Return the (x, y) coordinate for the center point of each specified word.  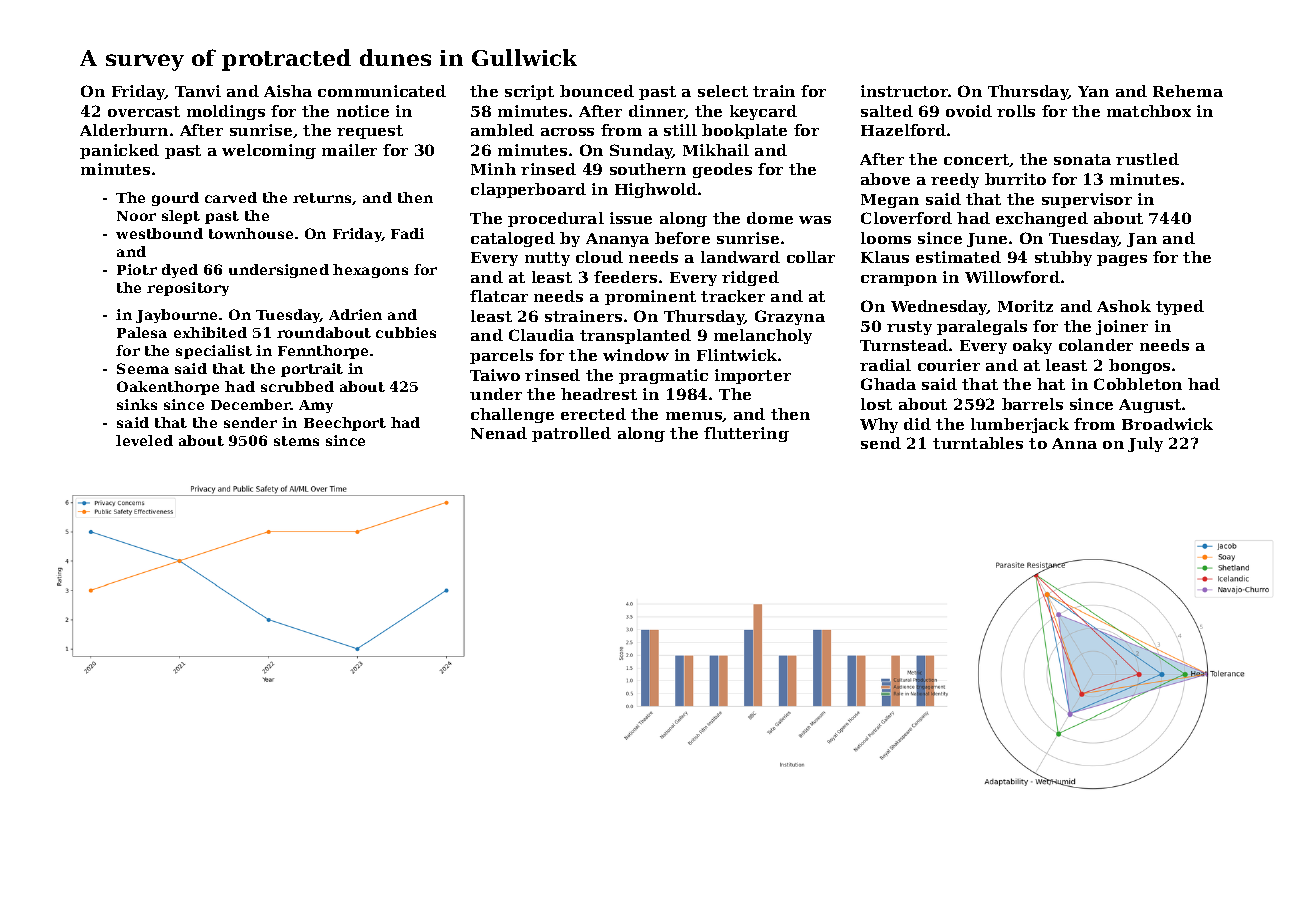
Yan (1093, 91)
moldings (226, 112)
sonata (1082, 159)
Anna (1074, 443)
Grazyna (790, 317)
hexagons (370, 271)
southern (648, 169)
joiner (1122, 327)
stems (296, 441)
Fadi (407, 233)
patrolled (571, 434)
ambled (502, 130)
